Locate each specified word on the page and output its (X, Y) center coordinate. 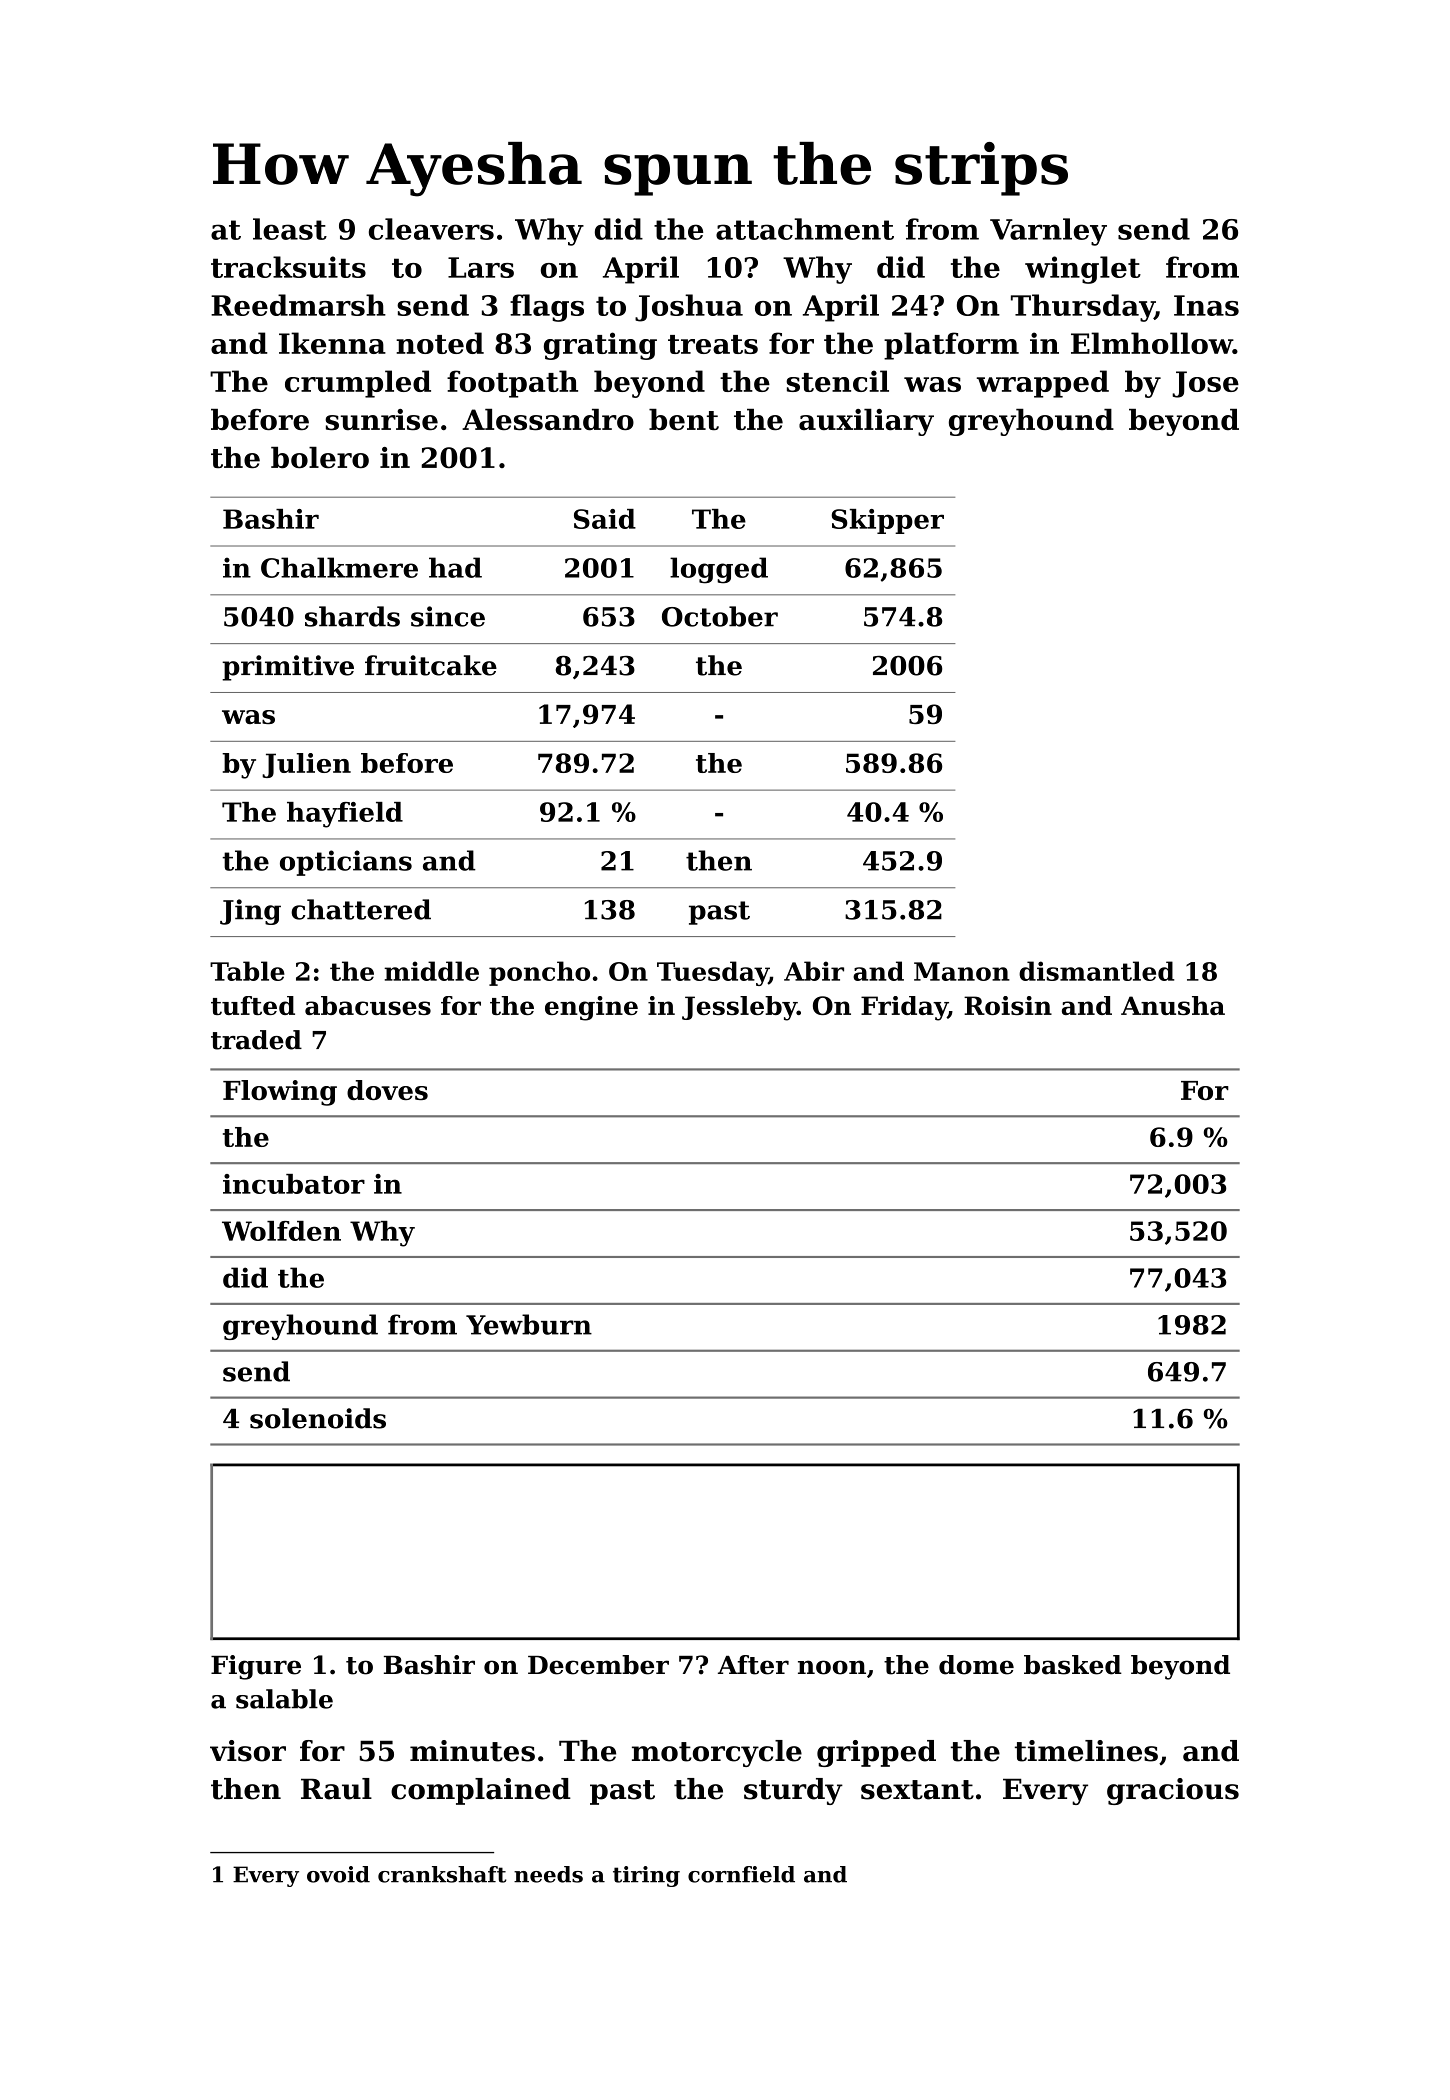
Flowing (280, 1093)
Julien (306, 765)
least (290, 229)
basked (1073, 1665)
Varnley (1048, 232)
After (753, 1665)
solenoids (318, 1418)
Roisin (1008, 1005)
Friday (904, 1008)
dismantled (1096, 971)
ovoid (338, 1874)
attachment (805, 229)
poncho (539, 973)
